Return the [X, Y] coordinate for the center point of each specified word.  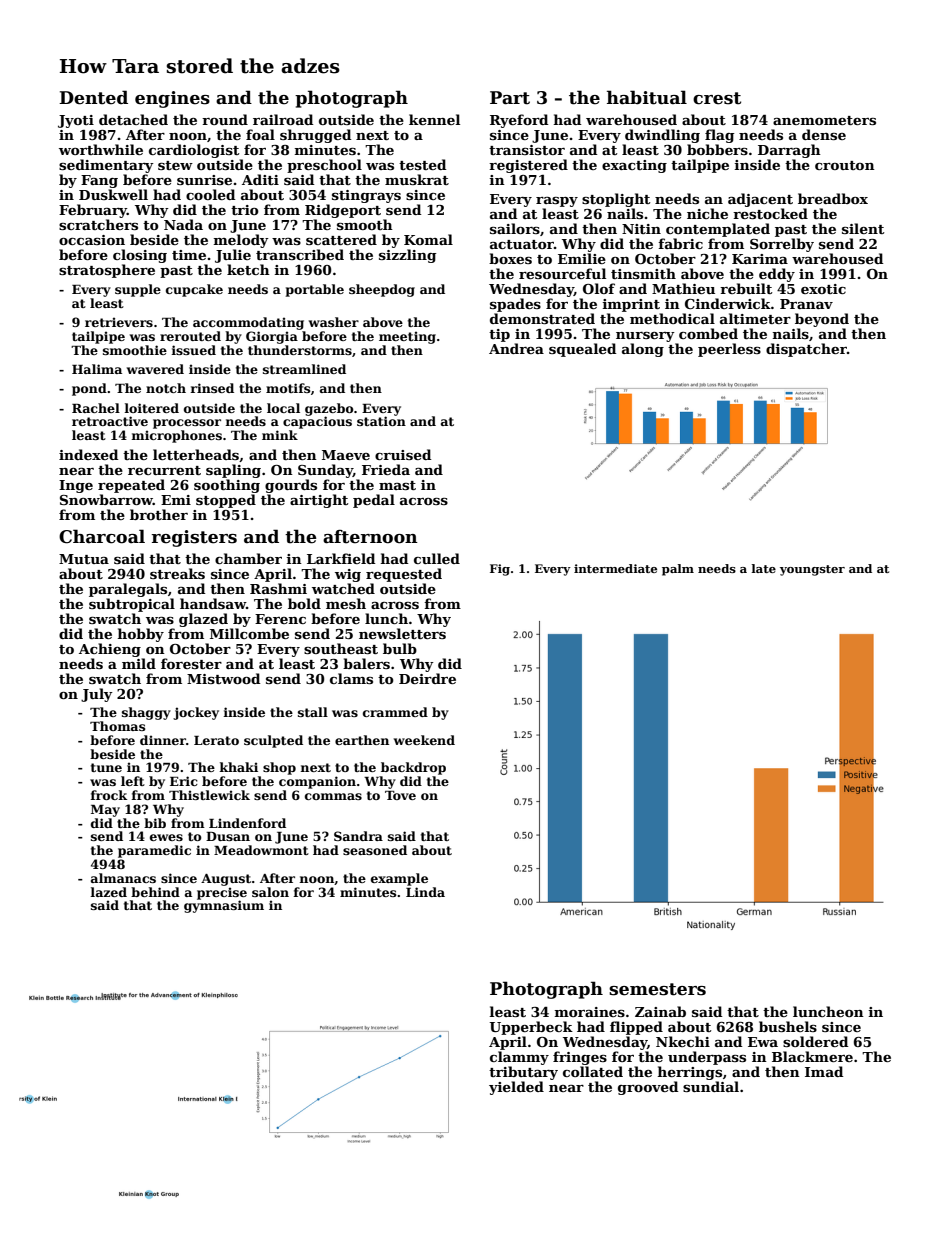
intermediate [615, 568]
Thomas [117, 726]
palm [678, 570]
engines [172, 99]
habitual [647, 97]
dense [824, 134]
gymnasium [224, 906]
